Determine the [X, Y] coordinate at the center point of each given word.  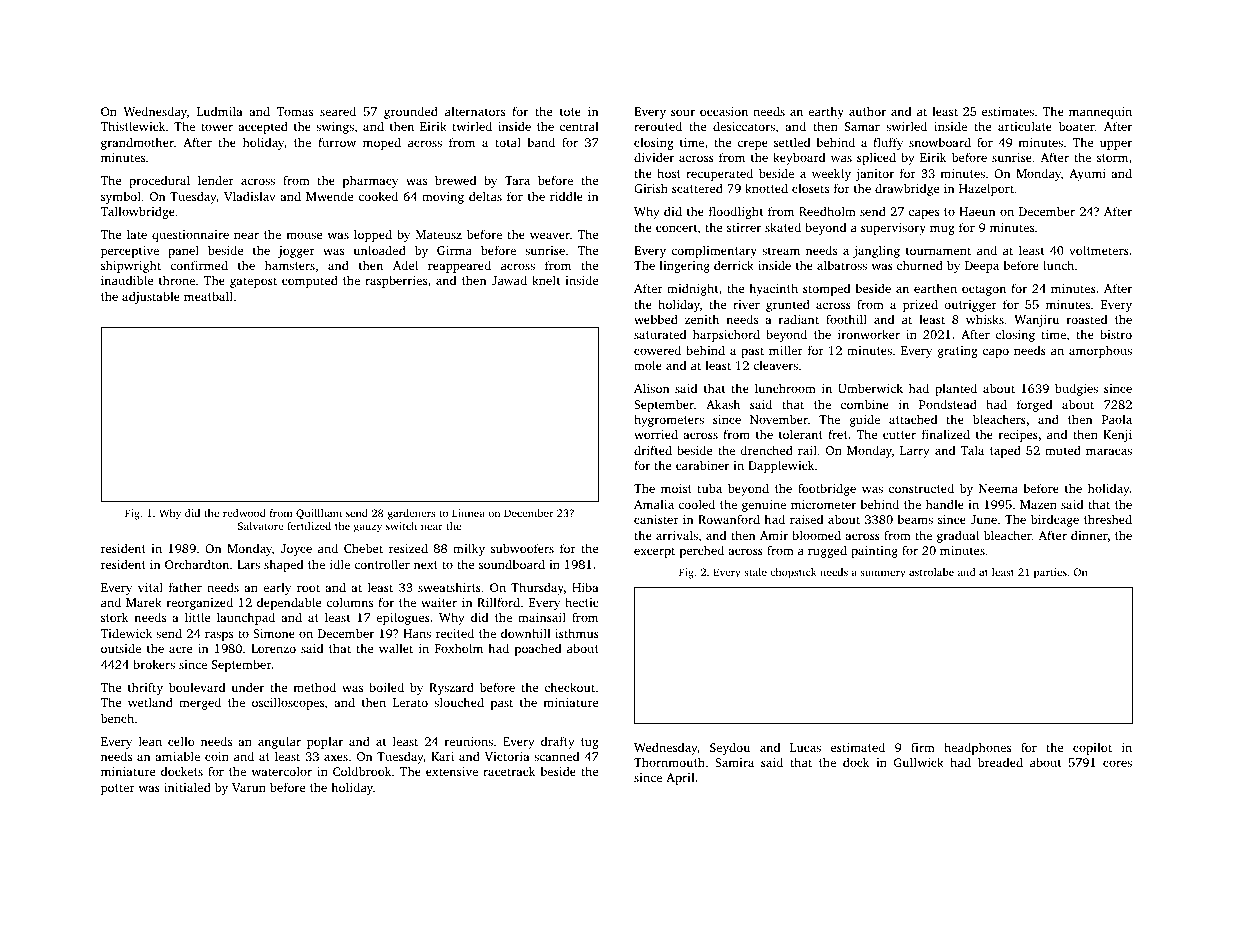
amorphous [1100, 351]
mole [648, 365]
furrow [337, 142]
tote [570, 112]
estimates [1008, 111]
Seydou [730, 748]
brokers [154, 664]
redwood [244, 513]
